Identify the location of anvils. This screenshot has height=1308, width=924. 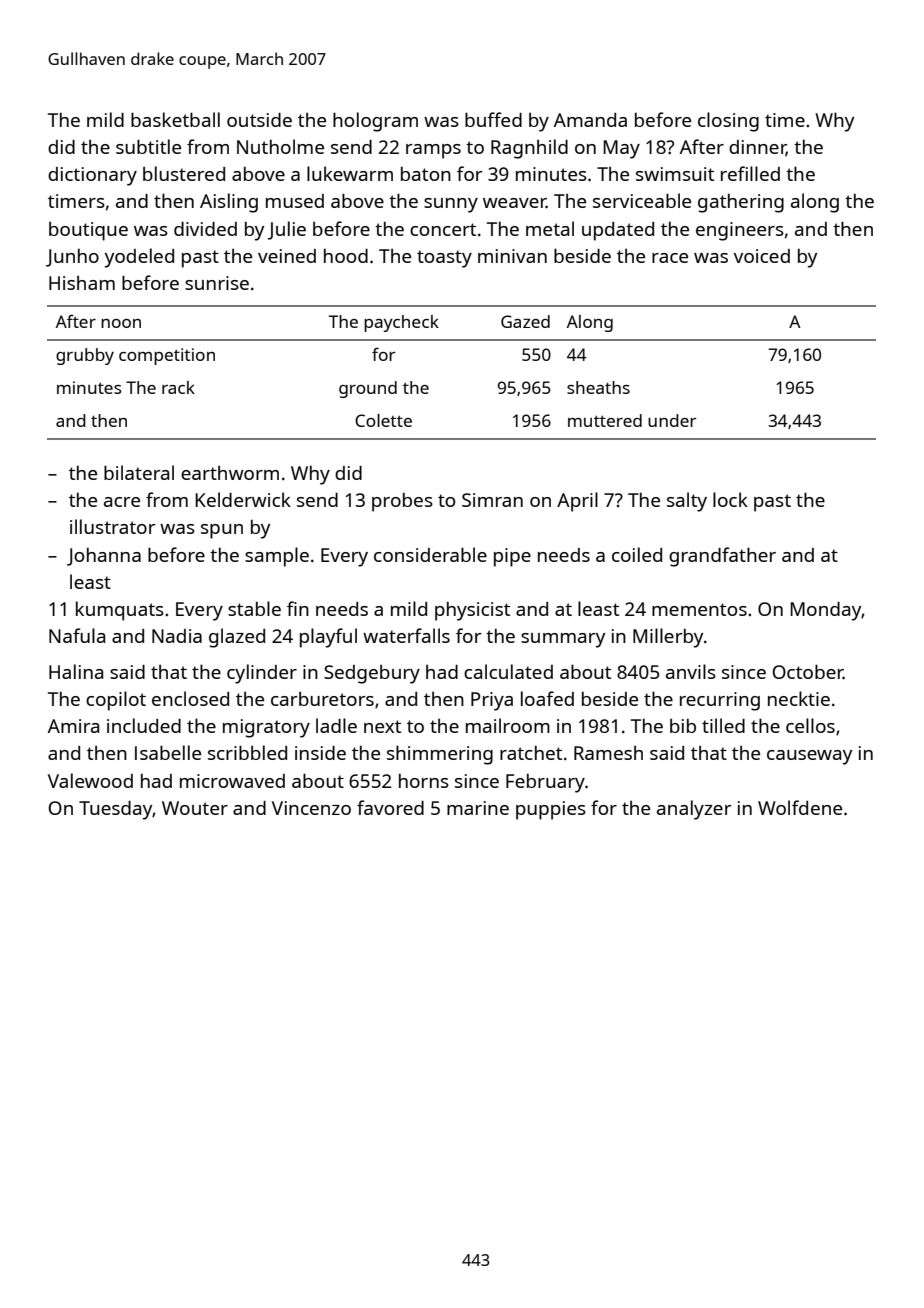
(691, 671).
